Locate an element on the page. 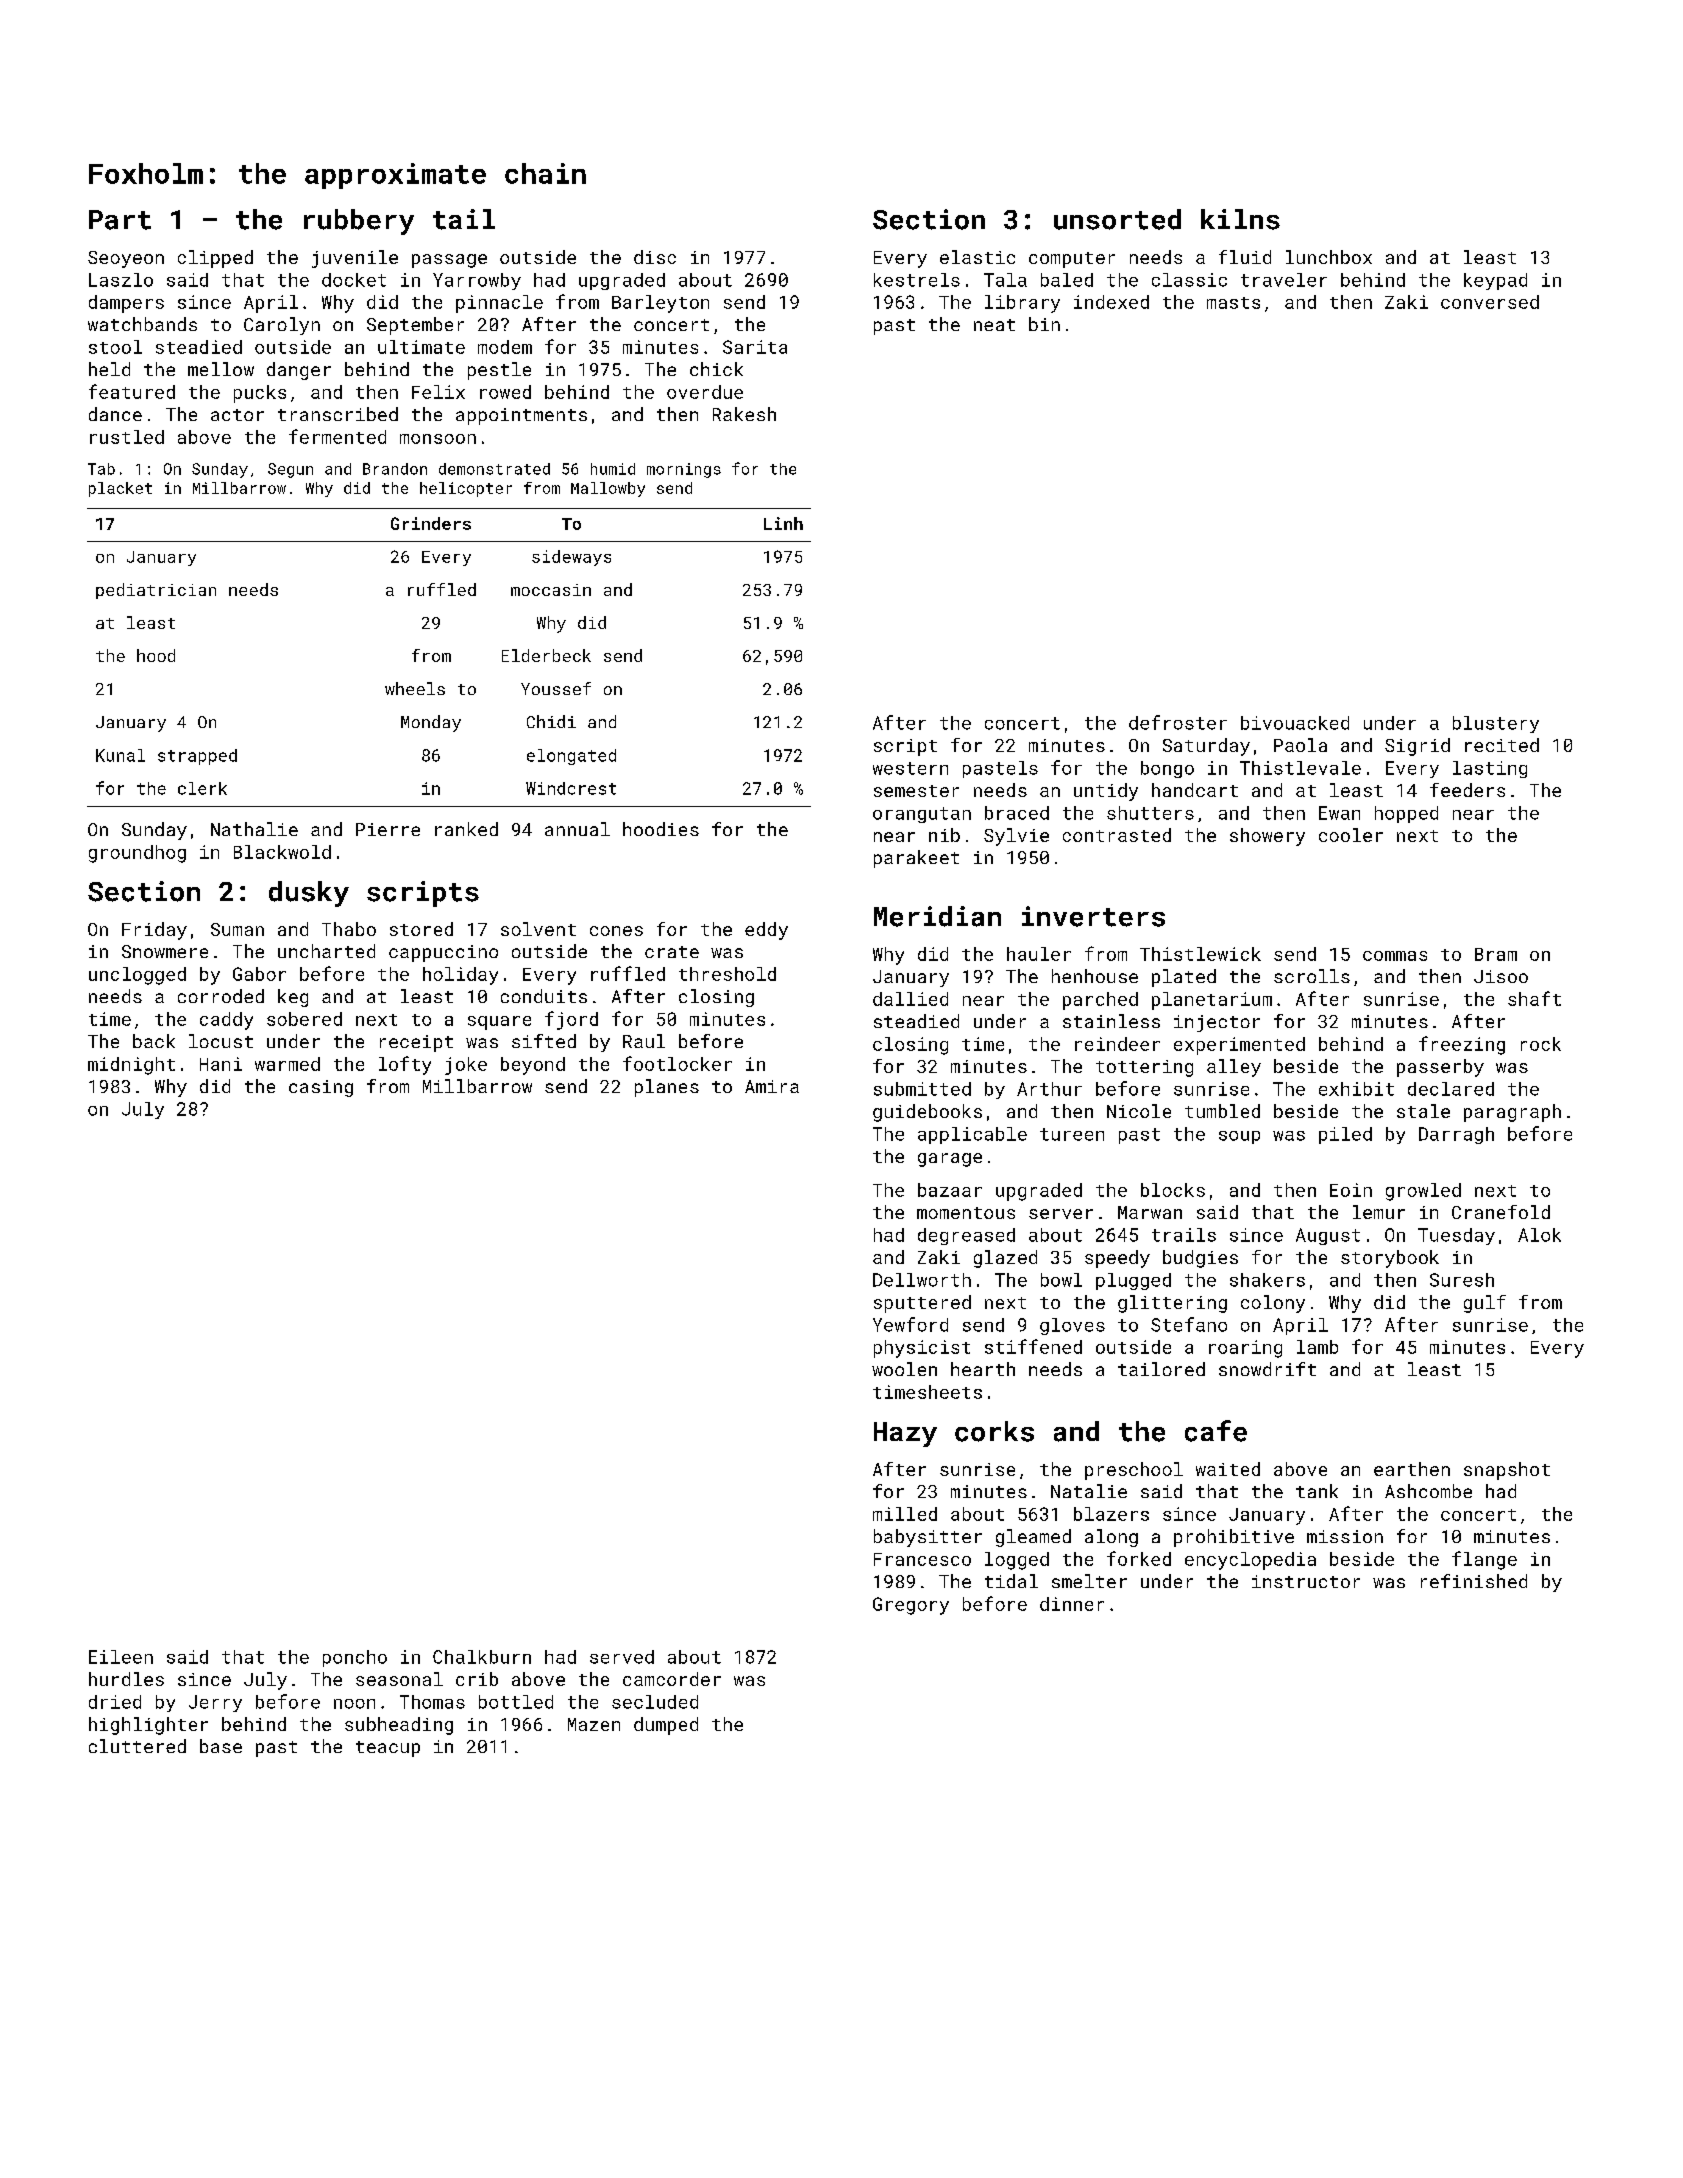  keypad is located at coordinates (1495, 281).
